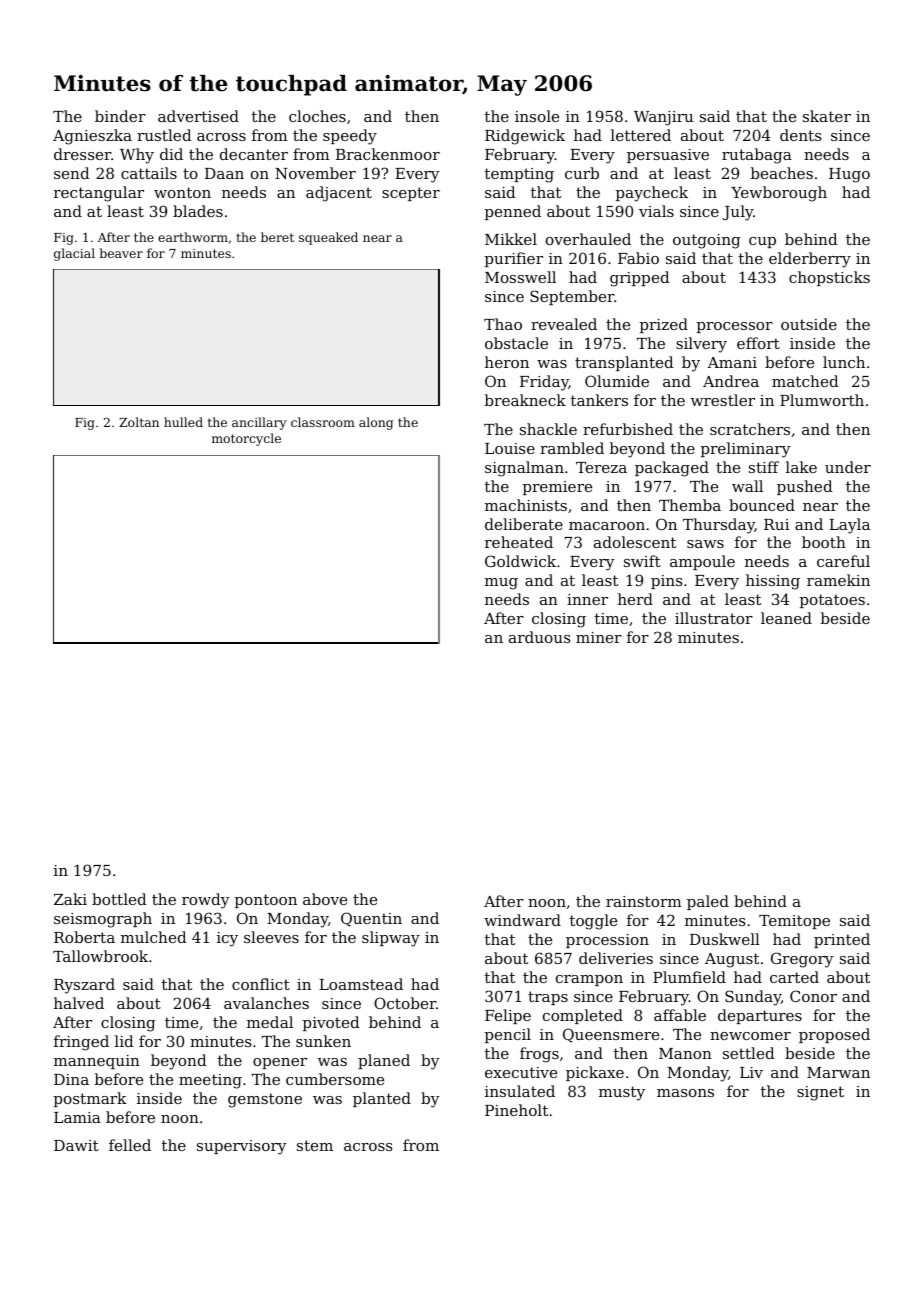  Describe the element at coordinates (666, 582) in the screenshot. I see `pins` at that location.
